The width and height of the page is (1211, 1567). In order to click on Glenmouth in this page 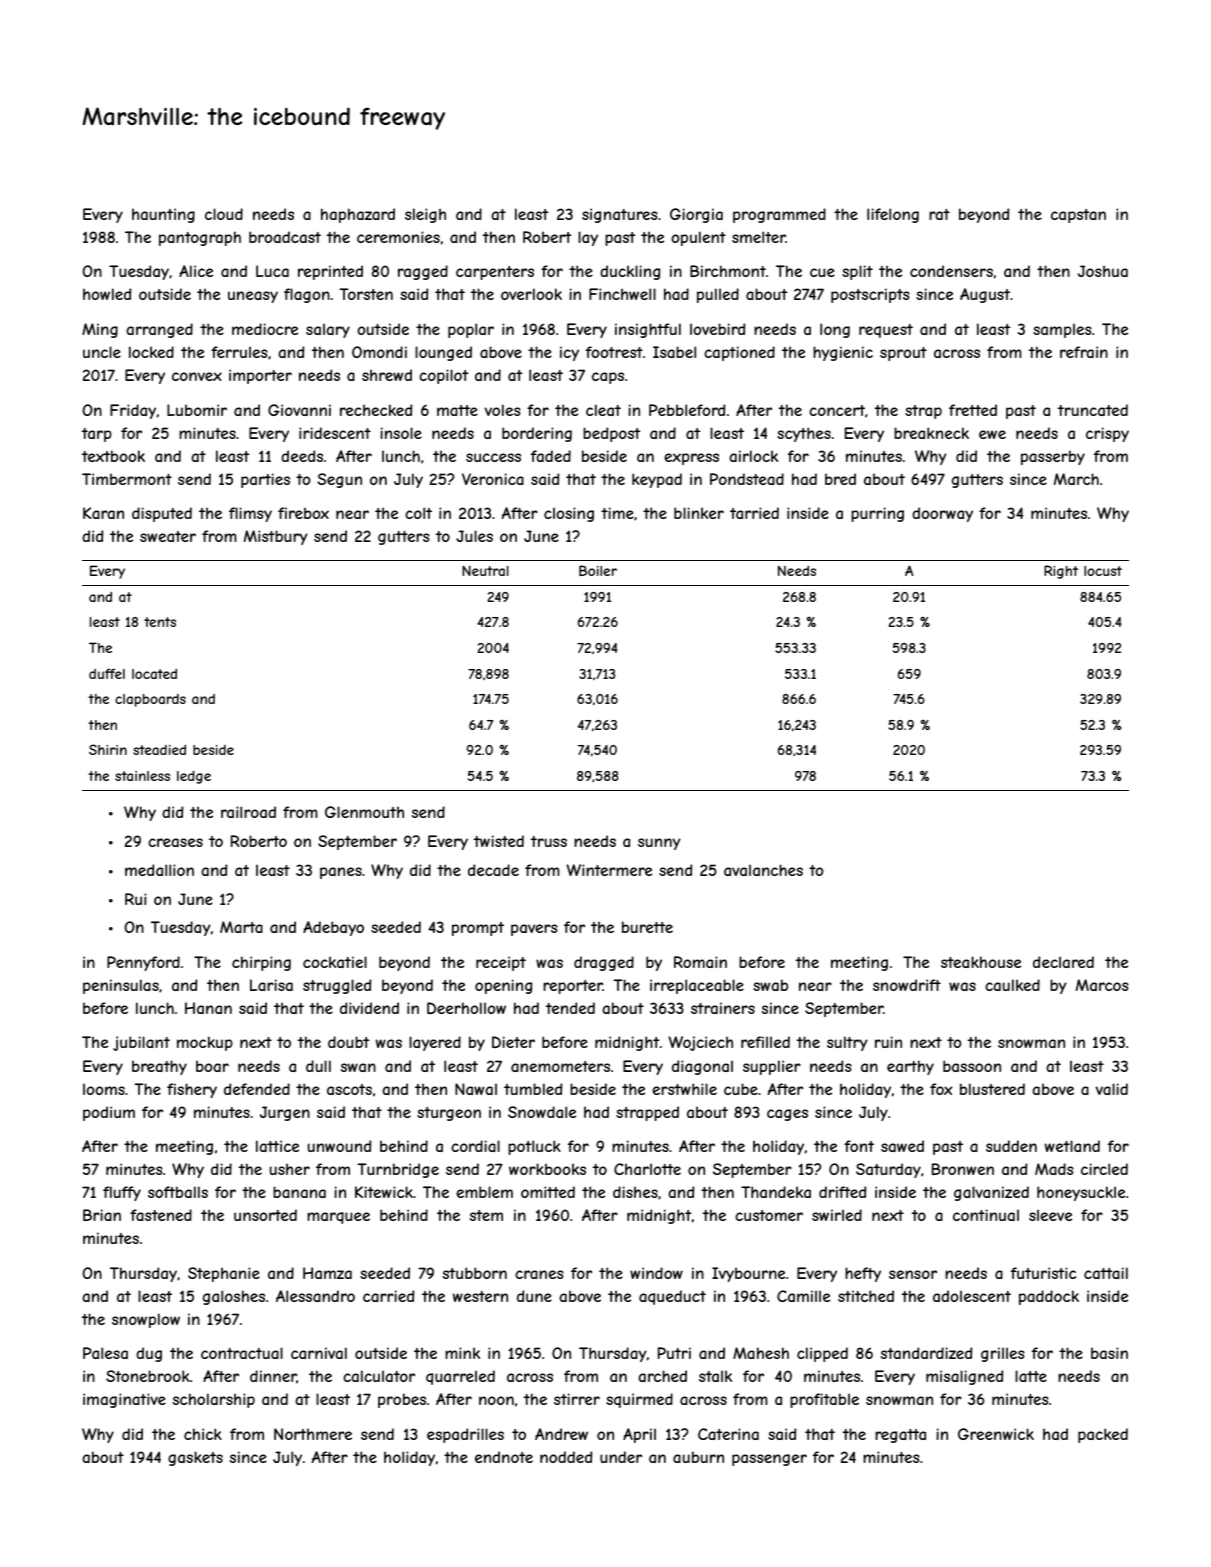, I will do `click(364, 812)`.
